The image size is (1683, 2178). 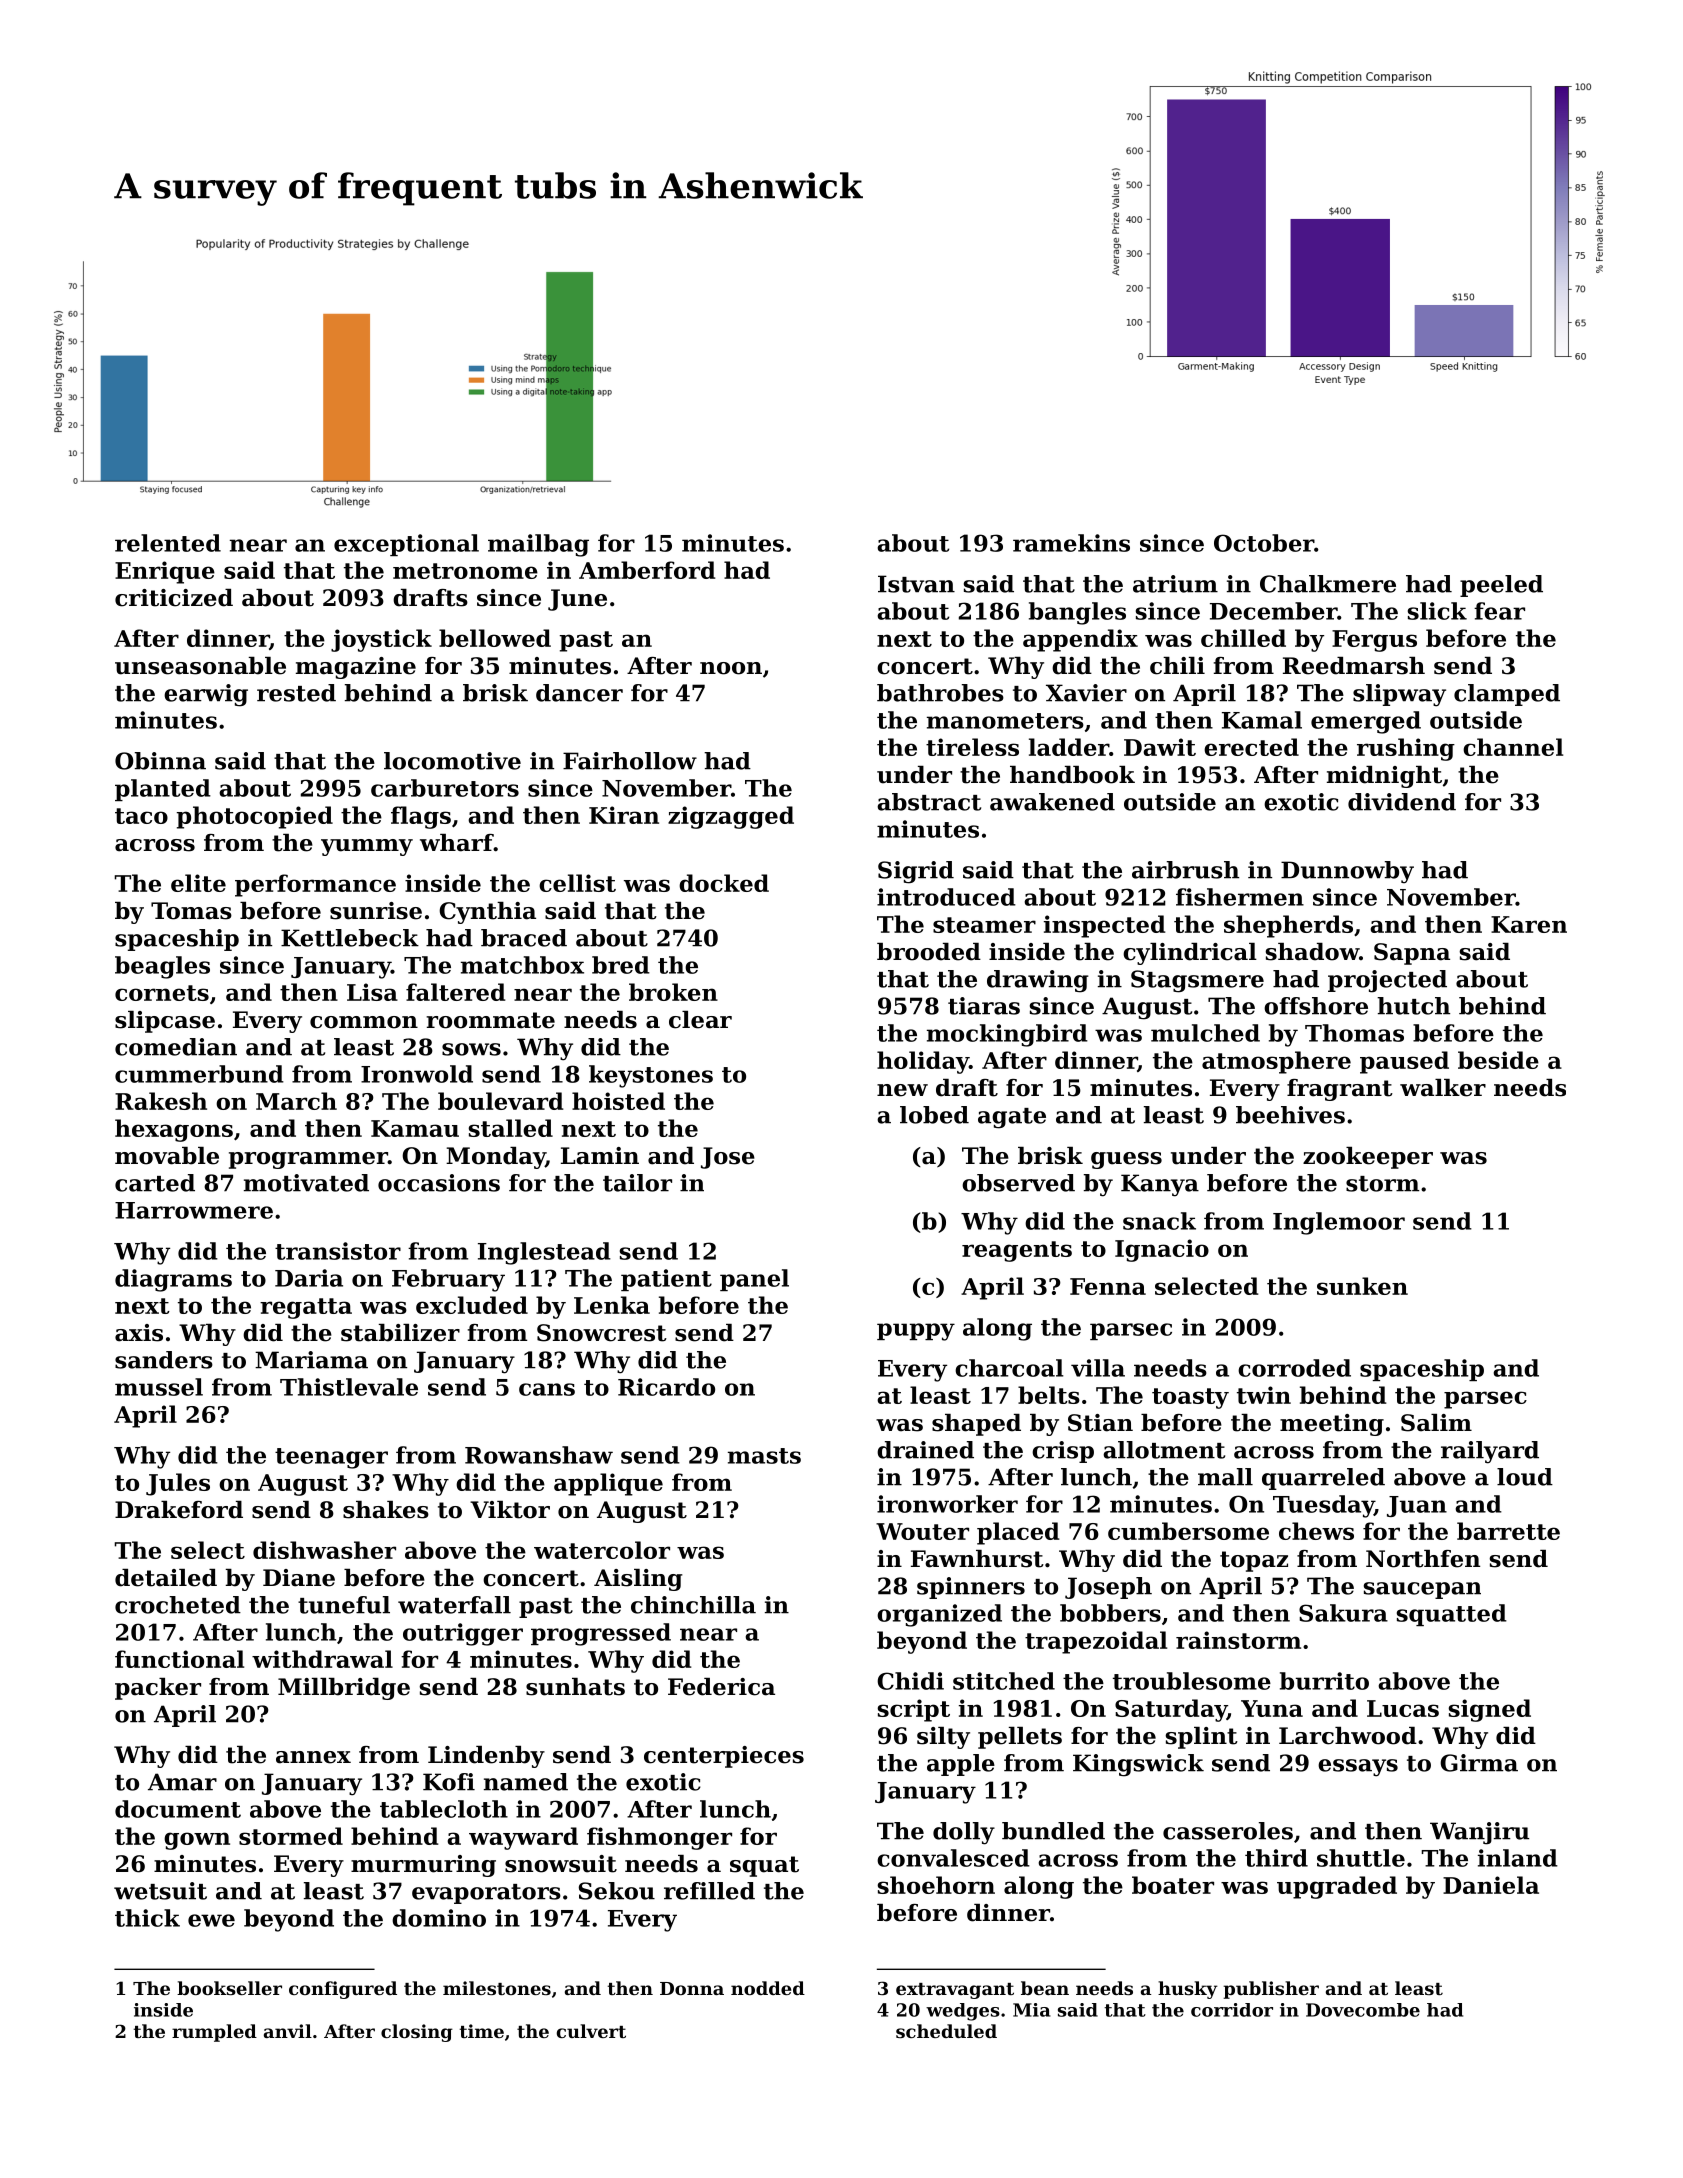 I want to click on Lindenby, so click(x=486, y=1757).
